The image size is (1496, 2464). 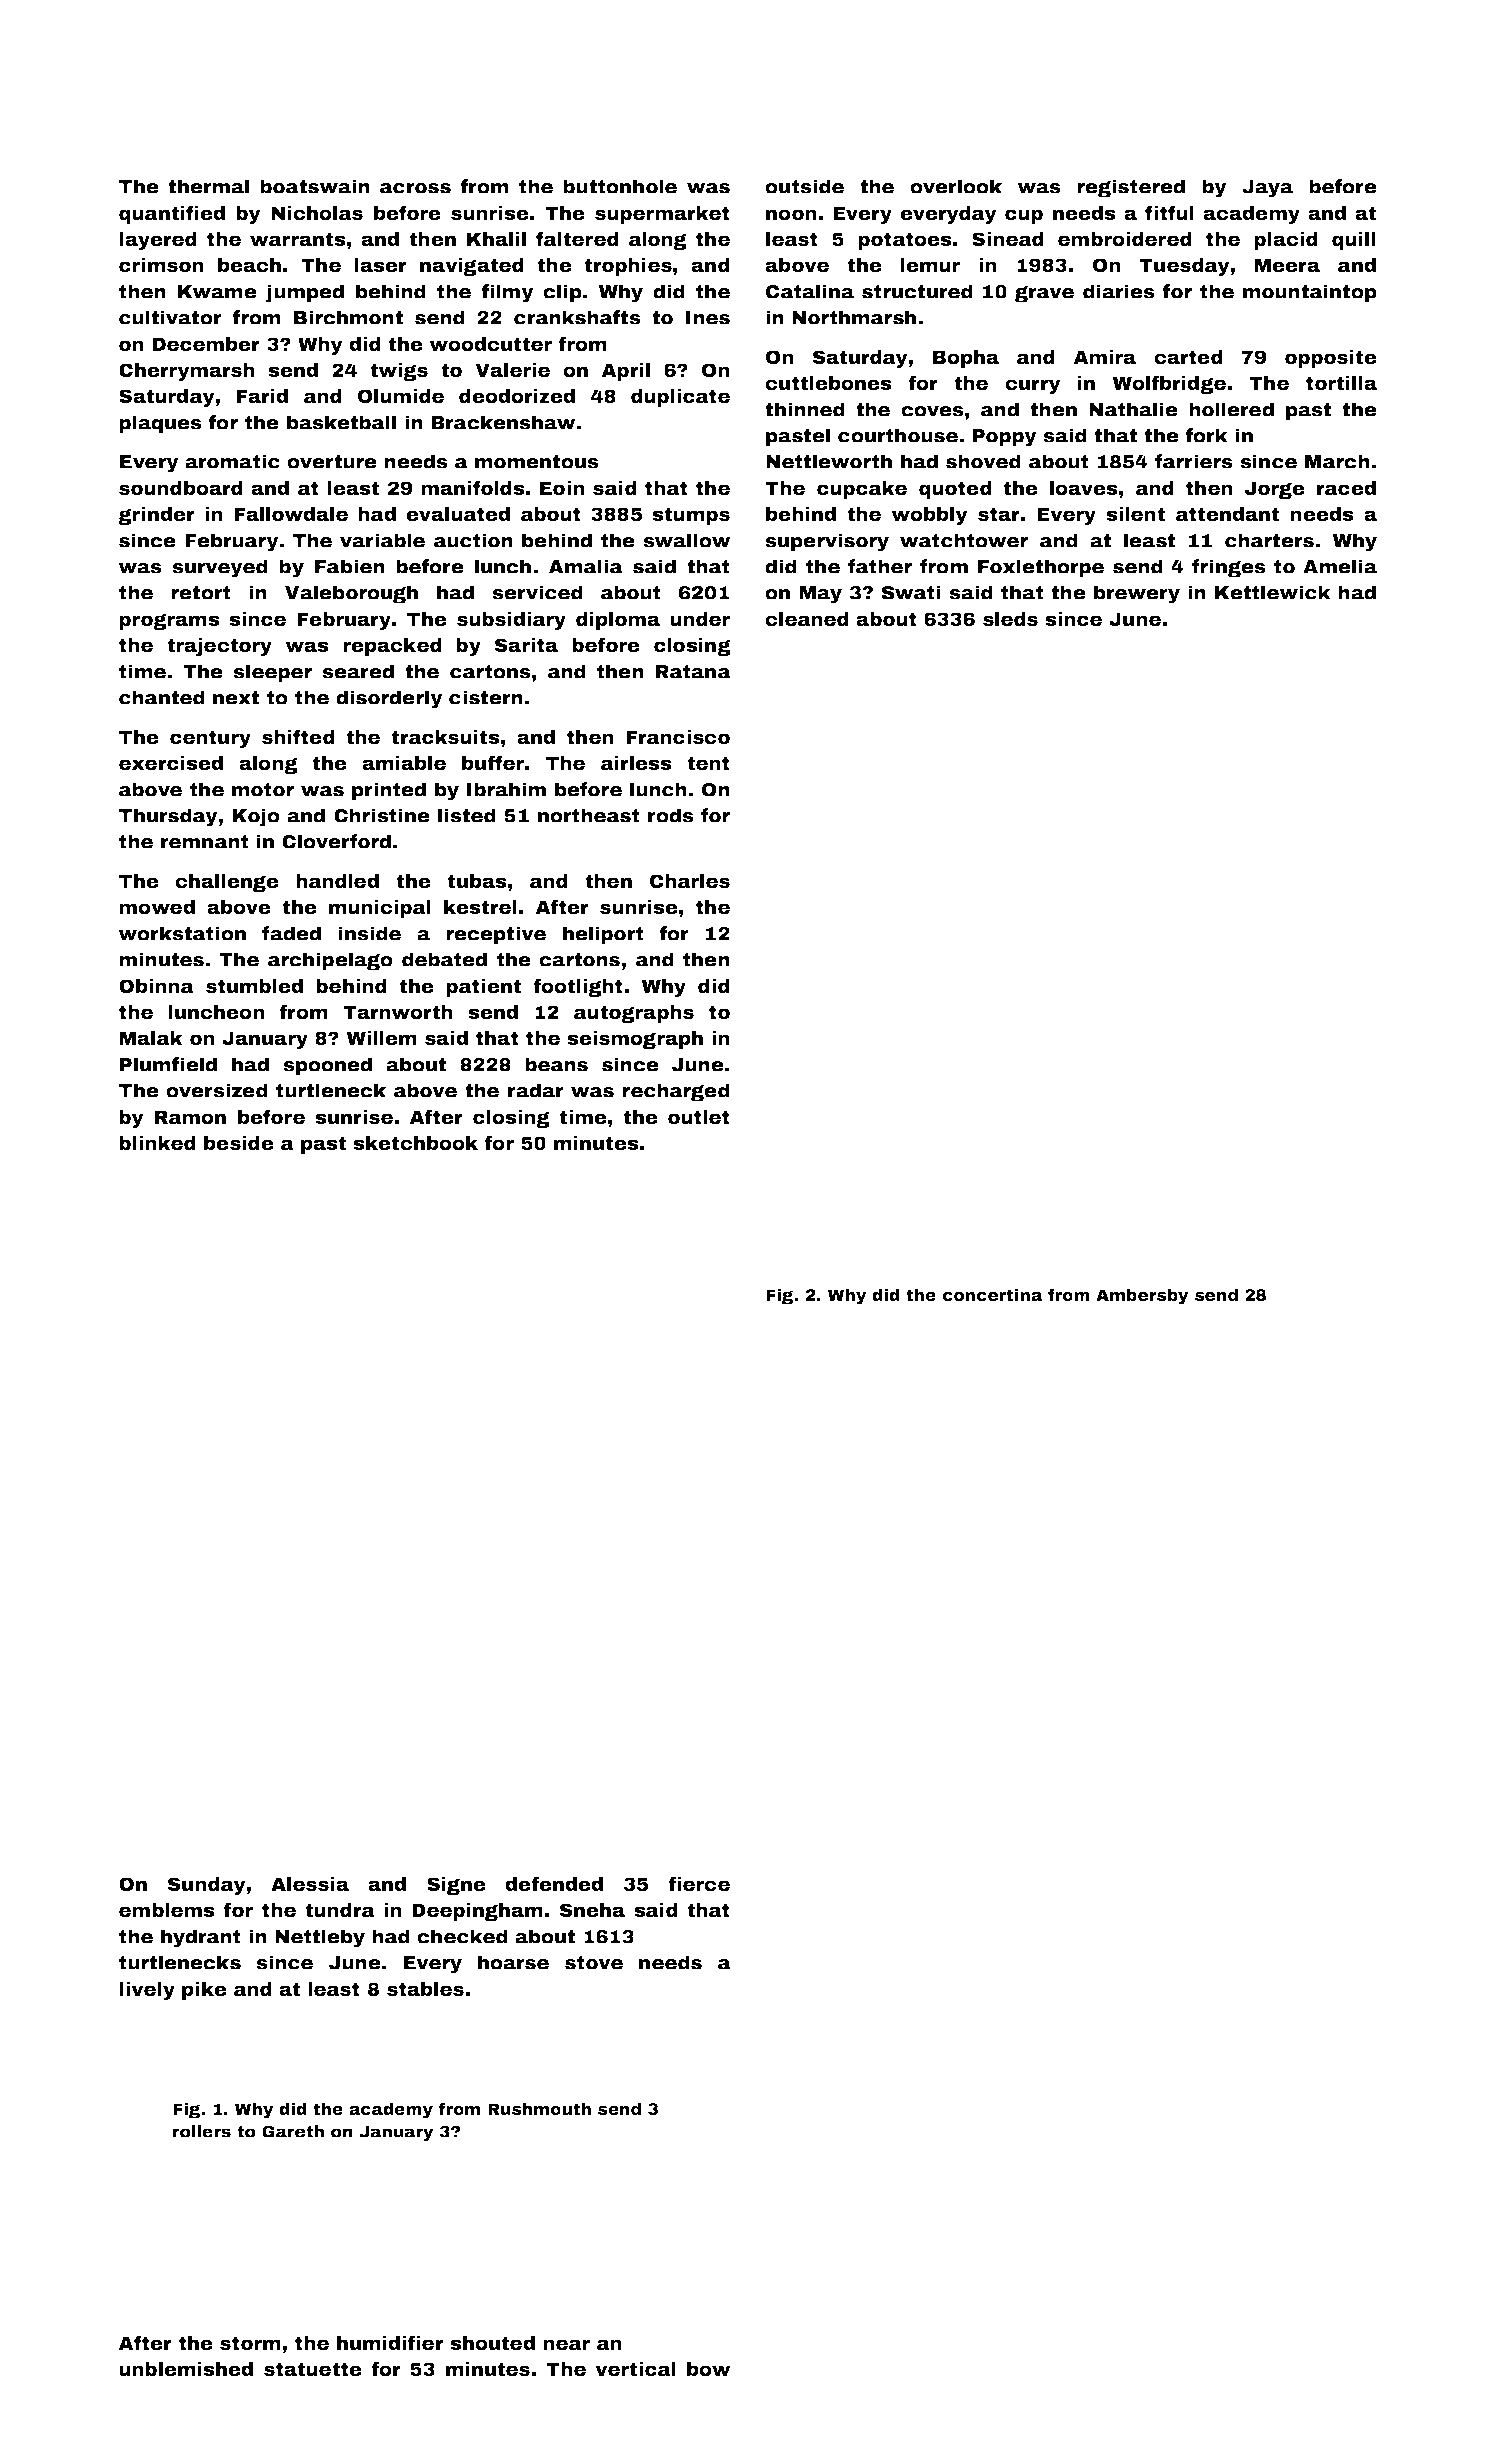 What do you see at coordinates (709, 2369) in the image?
I see `bow` at bounding box center [709, 2369].
